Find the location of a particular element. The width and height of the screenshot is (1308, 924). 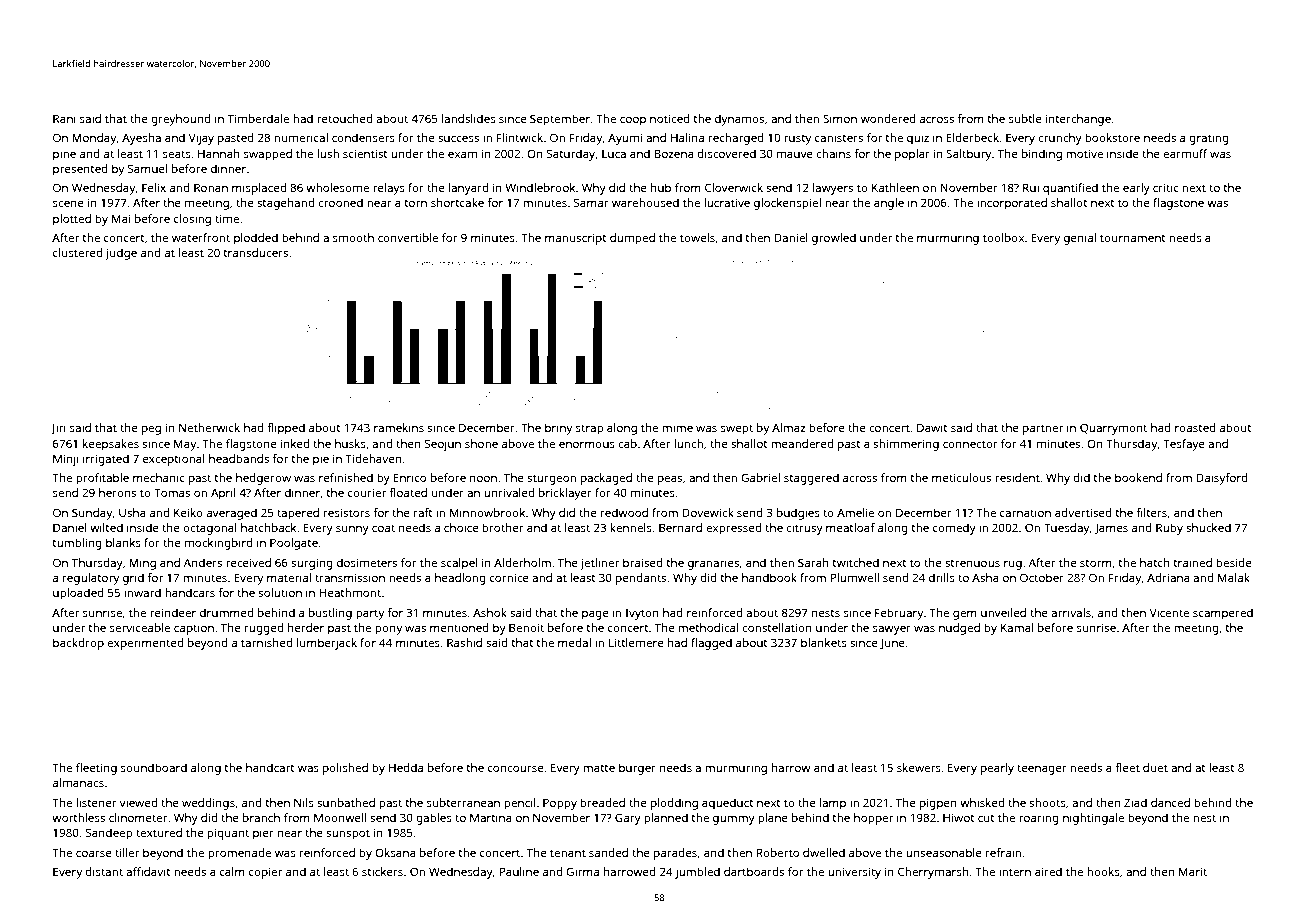

Cherrymarsh is located at coordinates (933, 873).
